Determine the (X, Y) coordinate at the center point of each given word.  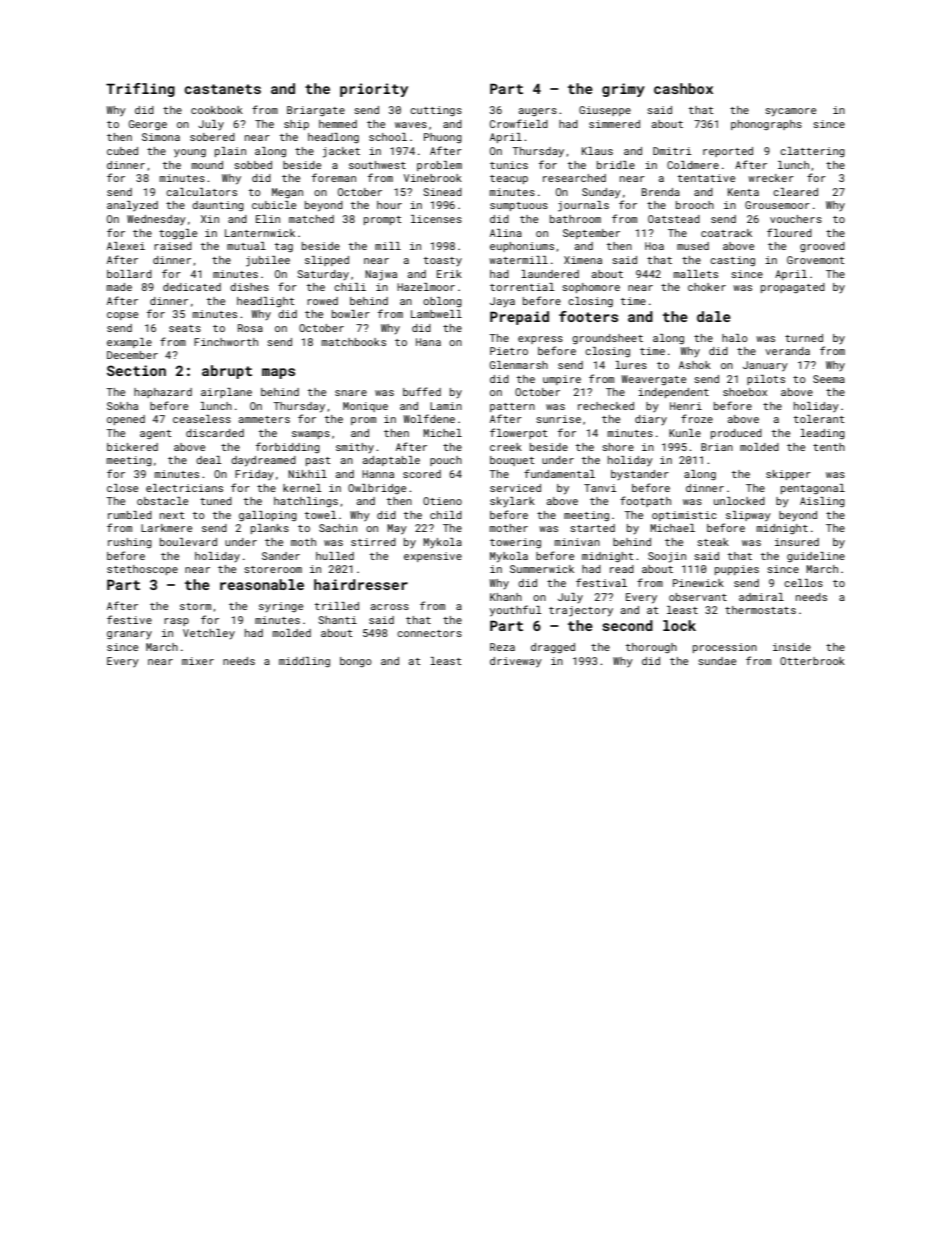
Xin (210, 219)
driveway (516, 662)
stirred (373, 542)
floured (789, 232)
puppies (737, 570)
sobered (212, 137)
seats (185, 328)
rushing (130, 543)
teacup (509, 179)
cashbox (683, 88)
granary (129, 635)
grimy (623, 90)
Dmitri (672, 151)
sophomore (591, 288)
